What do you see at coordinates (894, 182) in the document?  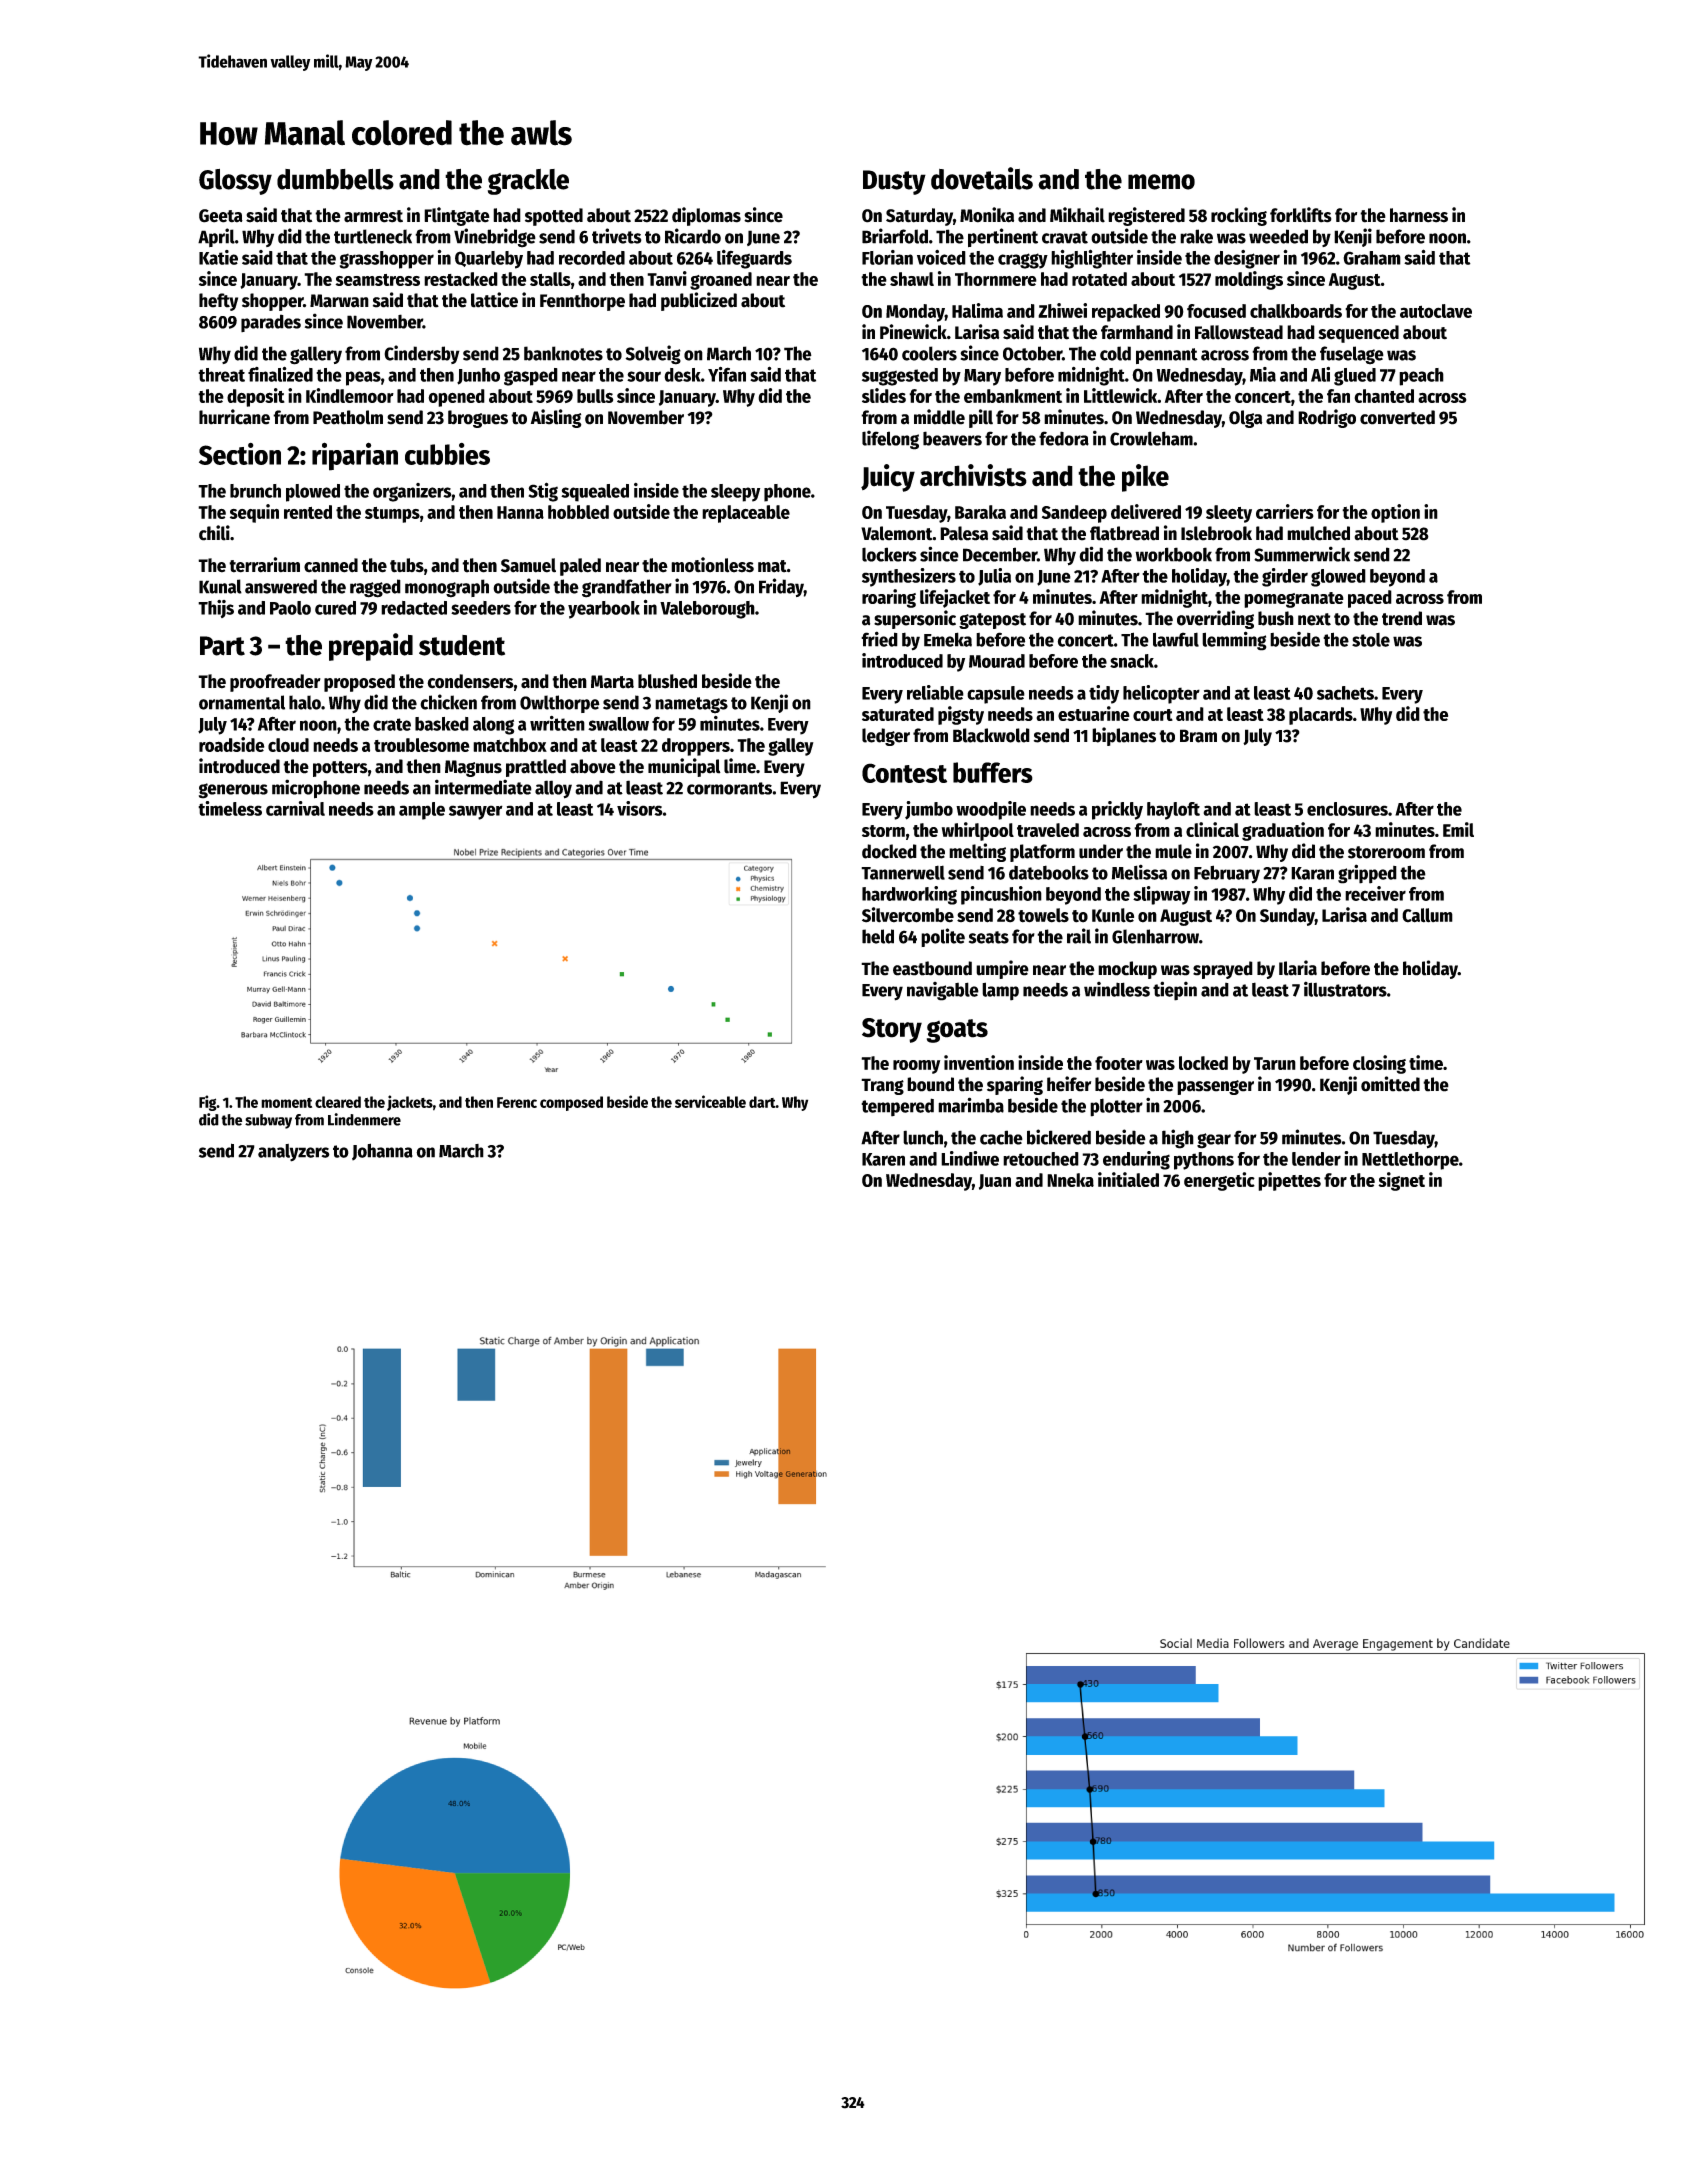 I see `Dusty` at bounding box center [894, 182].
